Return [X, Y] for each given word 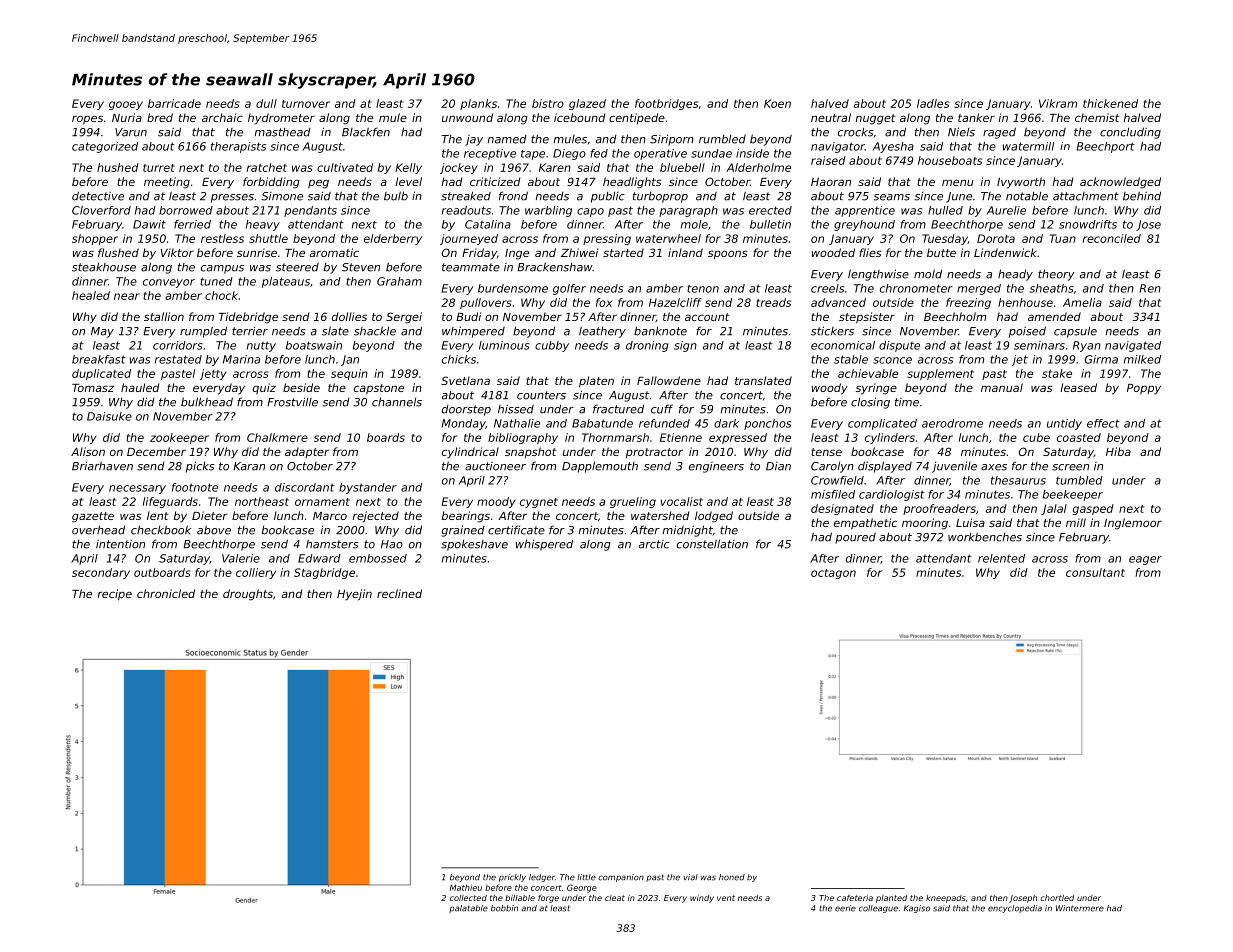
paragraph [688, 211]
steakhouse [104, 267]
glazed [587, 104]
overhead [98, 530]
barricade [174, 103]
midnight [688, 531]
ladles [933, 103]
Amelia [1082, 302]
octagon [833, 574]
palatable [468, 909]
